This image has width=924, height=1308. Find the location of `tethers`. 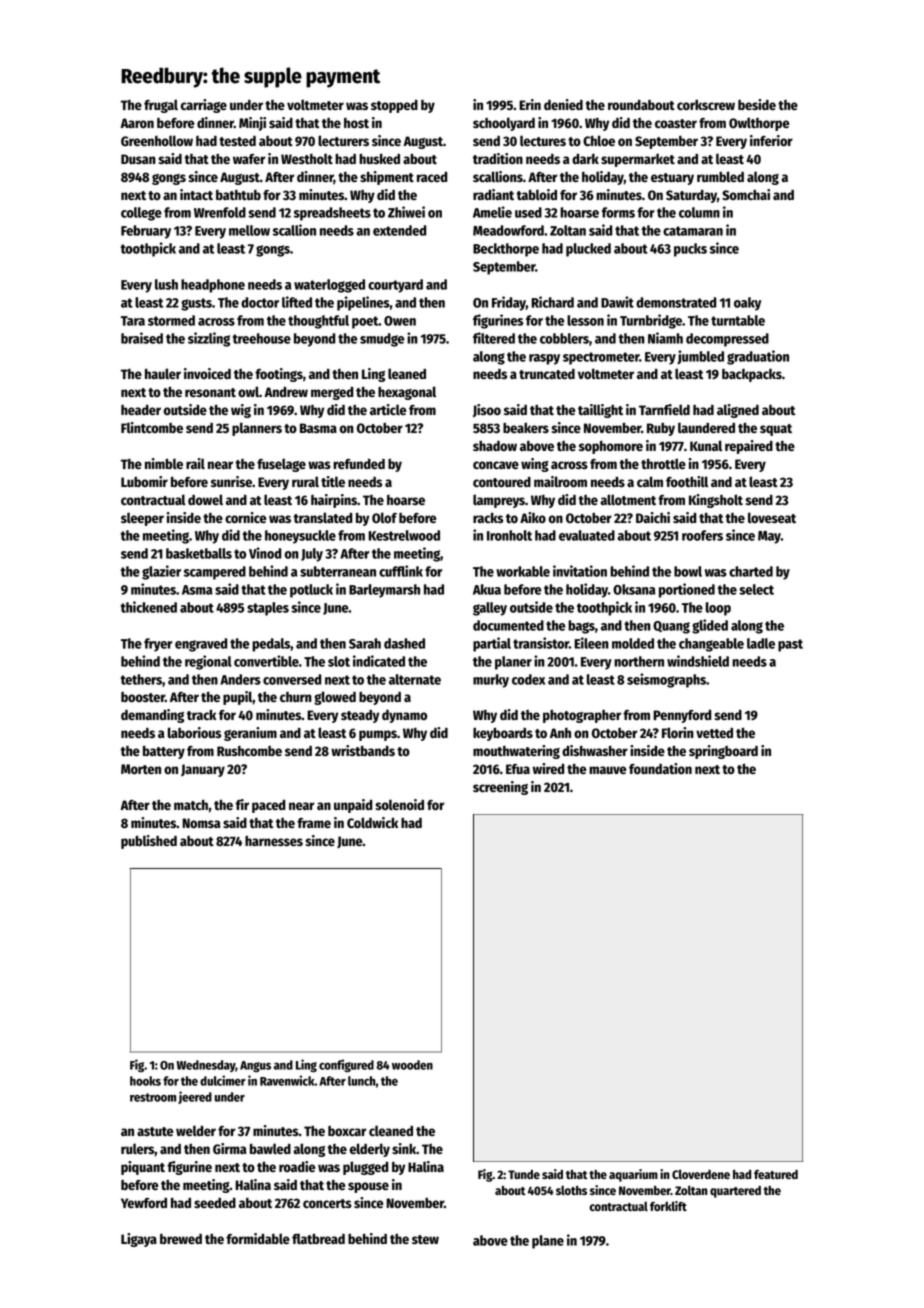

tethers is located at coordinates (141, 679).
